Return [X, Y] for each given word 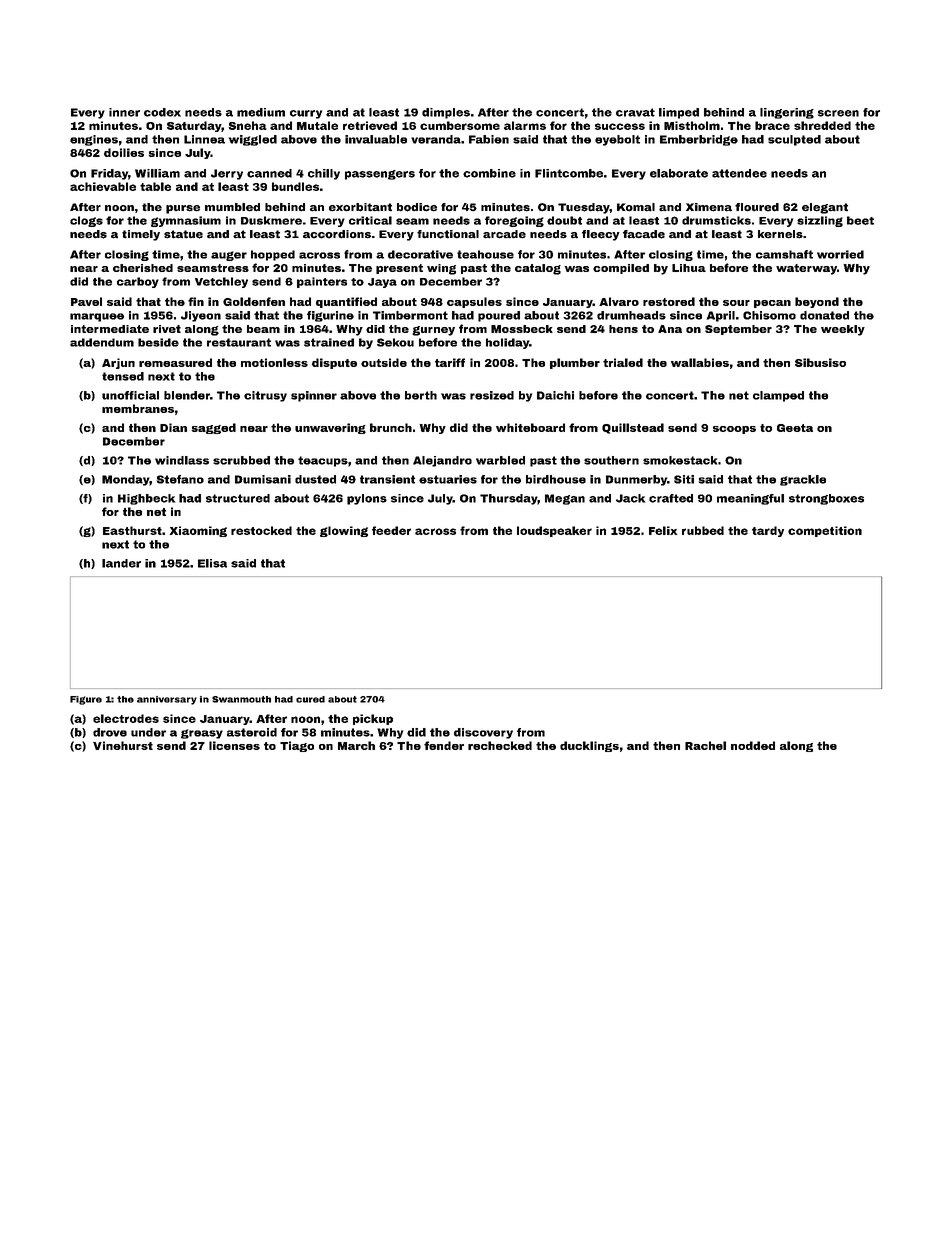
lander [121, 563]
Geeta [795, 428]
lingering [787, 113]
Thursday [509, 499]
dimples [446, 113]
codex [162, 112]
